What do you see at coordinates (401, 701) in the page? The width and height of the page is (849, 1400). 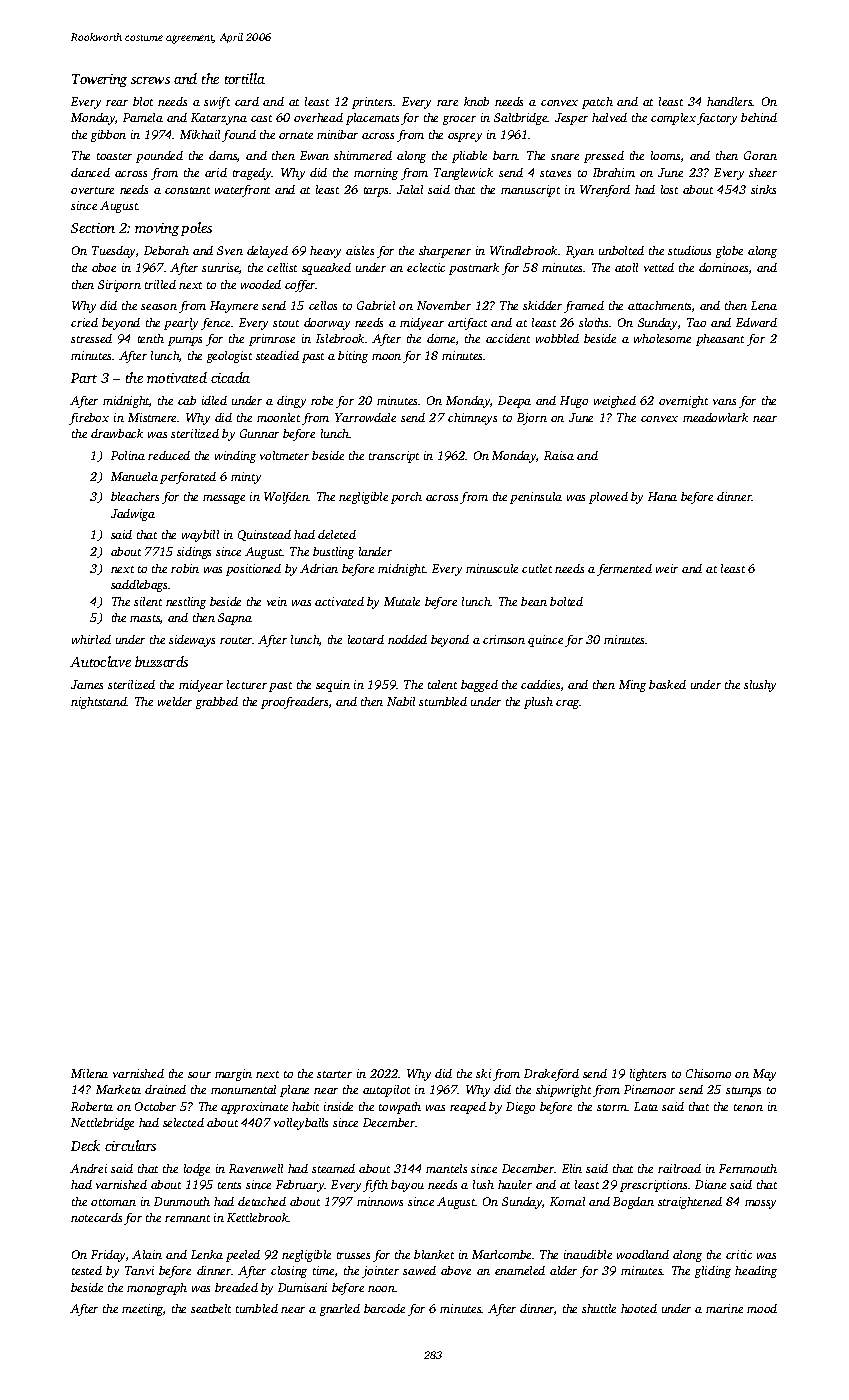 I see `Nabil` at bounding box center [401, 701].
